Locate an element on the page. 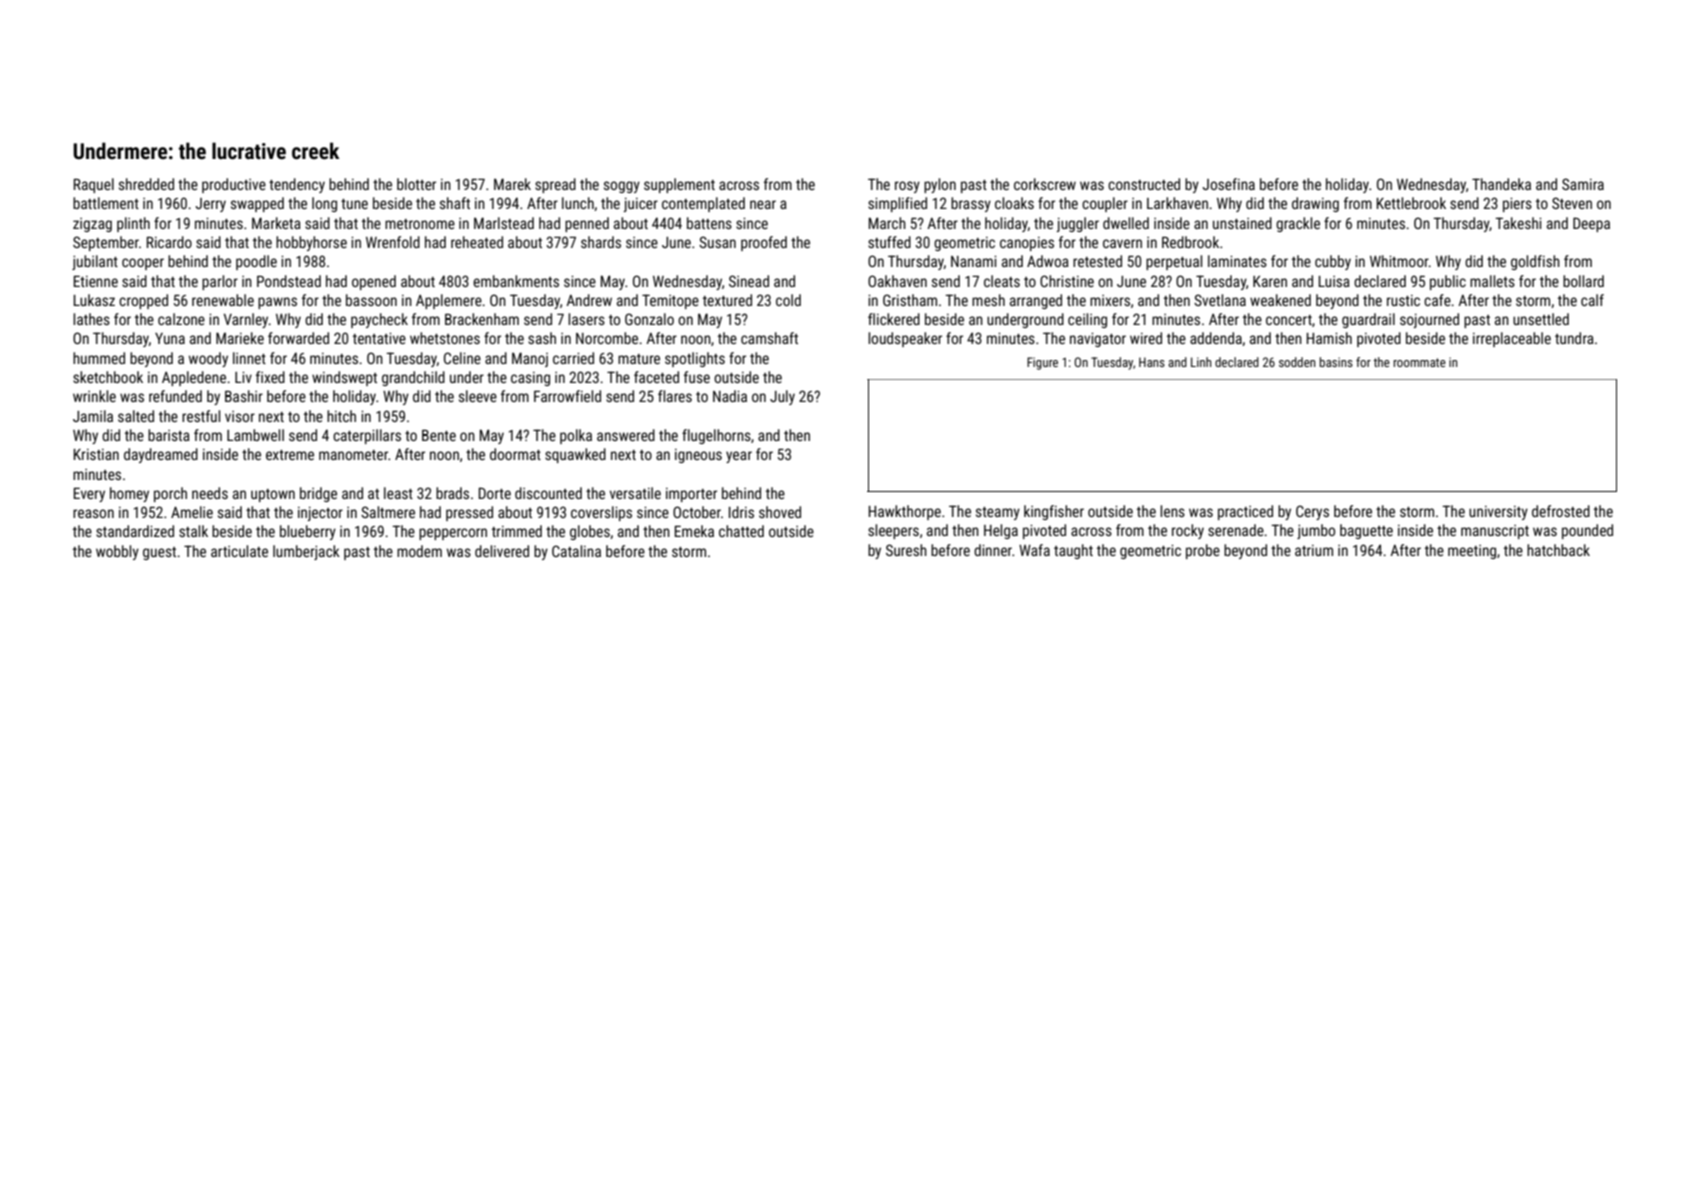  taught is located at coordinates (1073, 551).
